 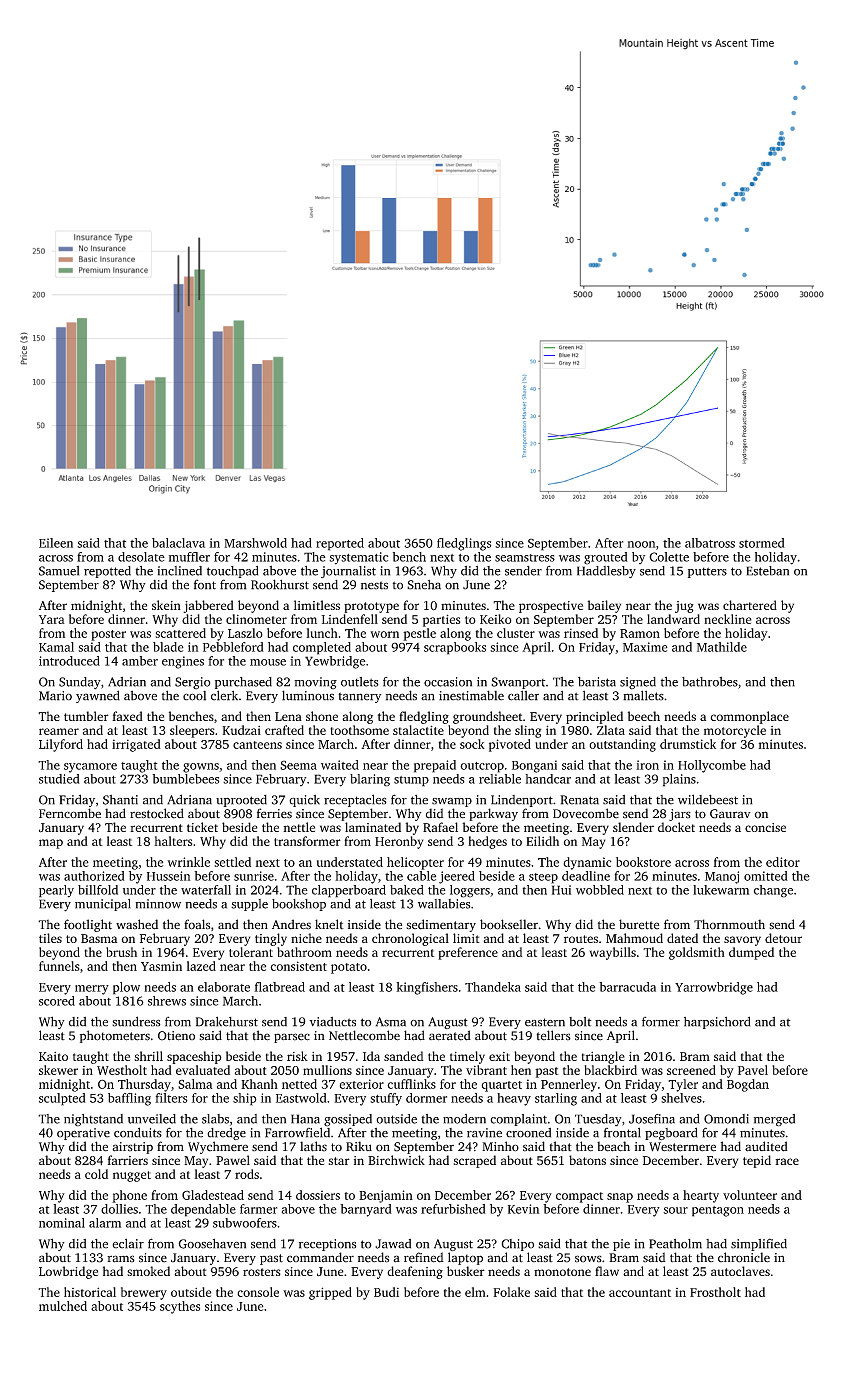 What do you see at coordinates (373, 827) in the screenshot?
I see `laminated` at bounding box center [373, 827].
